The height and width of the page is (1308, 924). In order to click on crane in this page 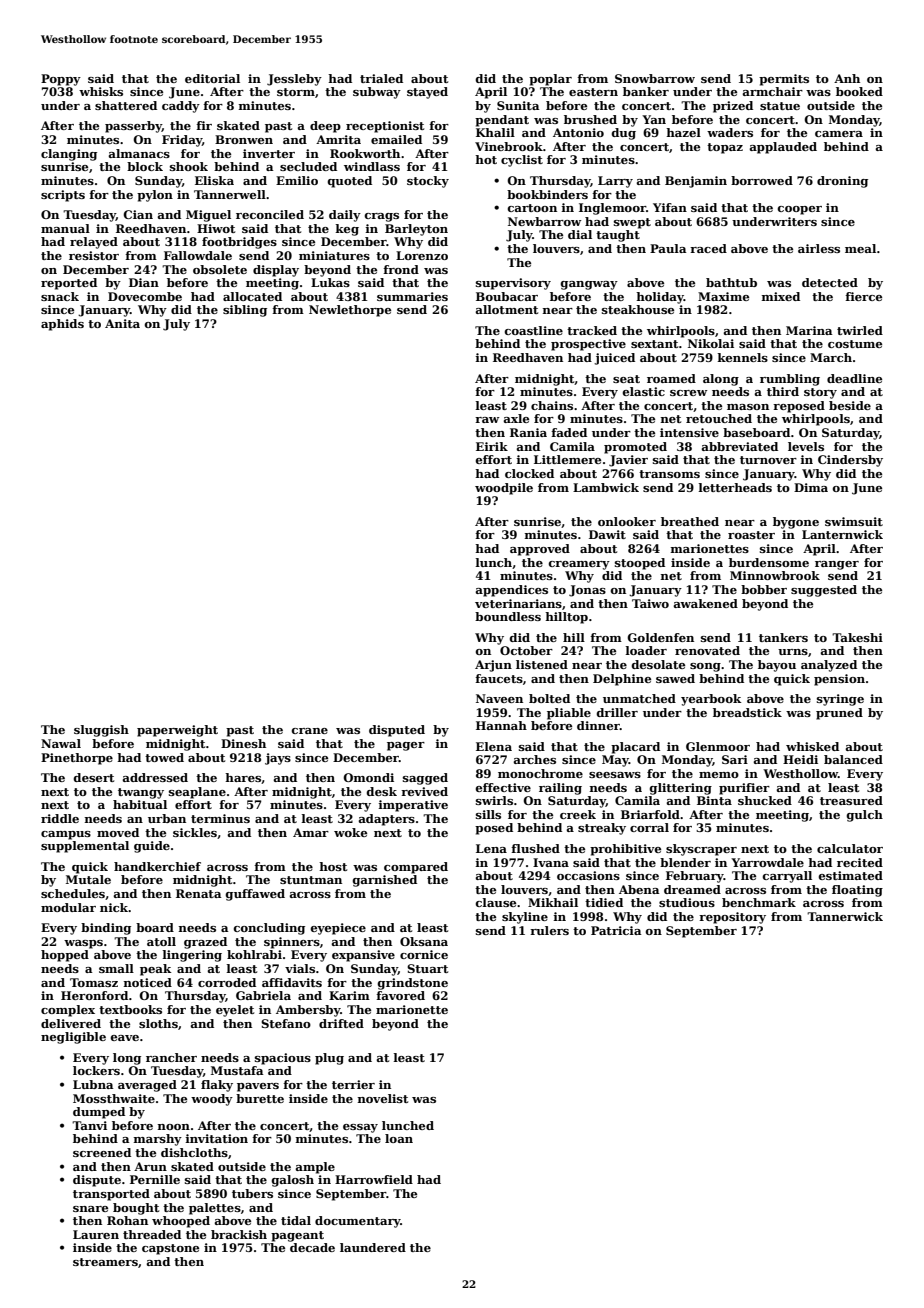, I will do `click(310, 731)`.
